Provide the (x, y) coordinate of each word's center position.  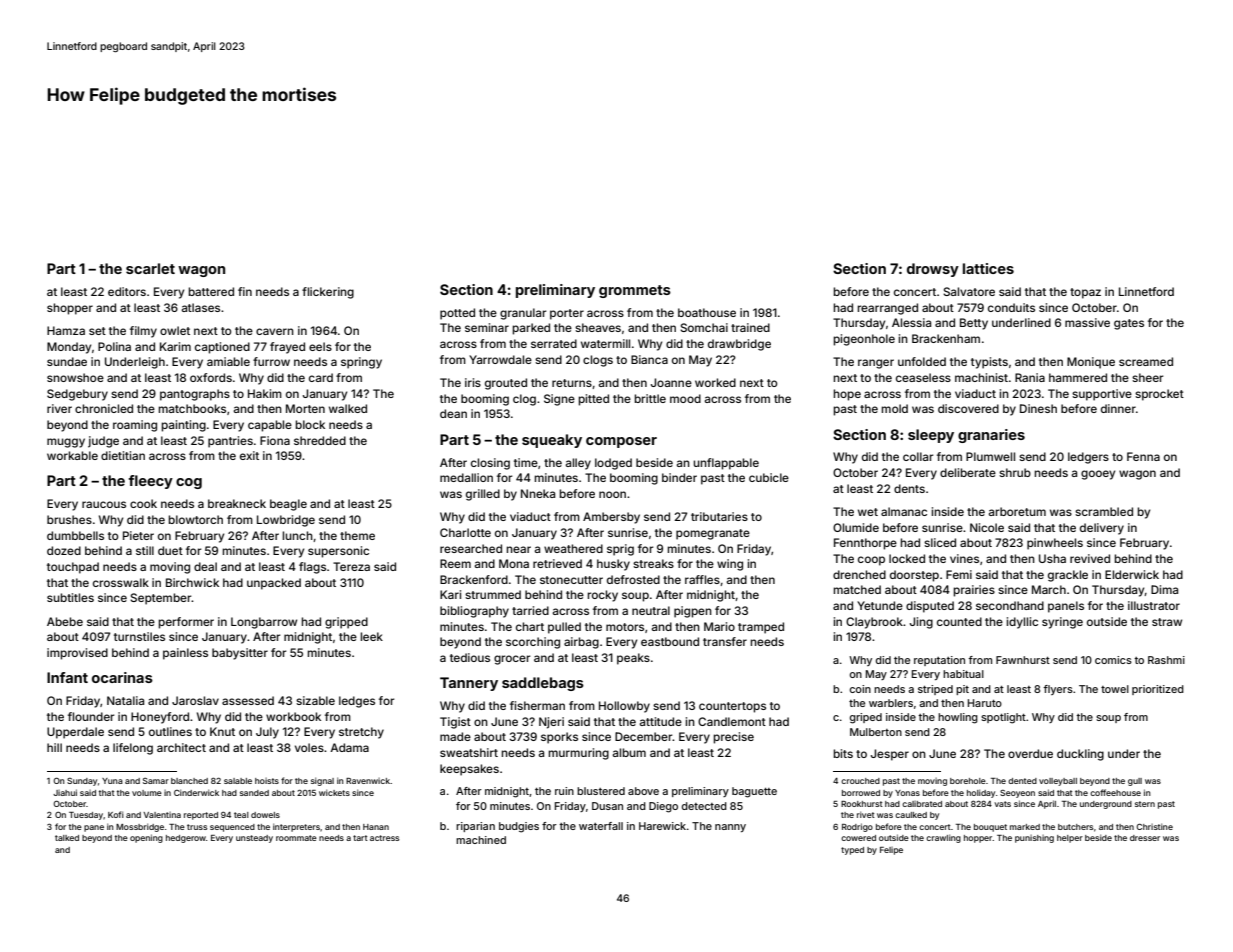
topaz (1085, 293)
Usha (1052, 558)
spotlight (1003, 718)
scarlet (150, 268)
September (161, 599)
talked (67, 838)
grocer (512, 660)
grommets (635, 291)
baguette (754, 792)
